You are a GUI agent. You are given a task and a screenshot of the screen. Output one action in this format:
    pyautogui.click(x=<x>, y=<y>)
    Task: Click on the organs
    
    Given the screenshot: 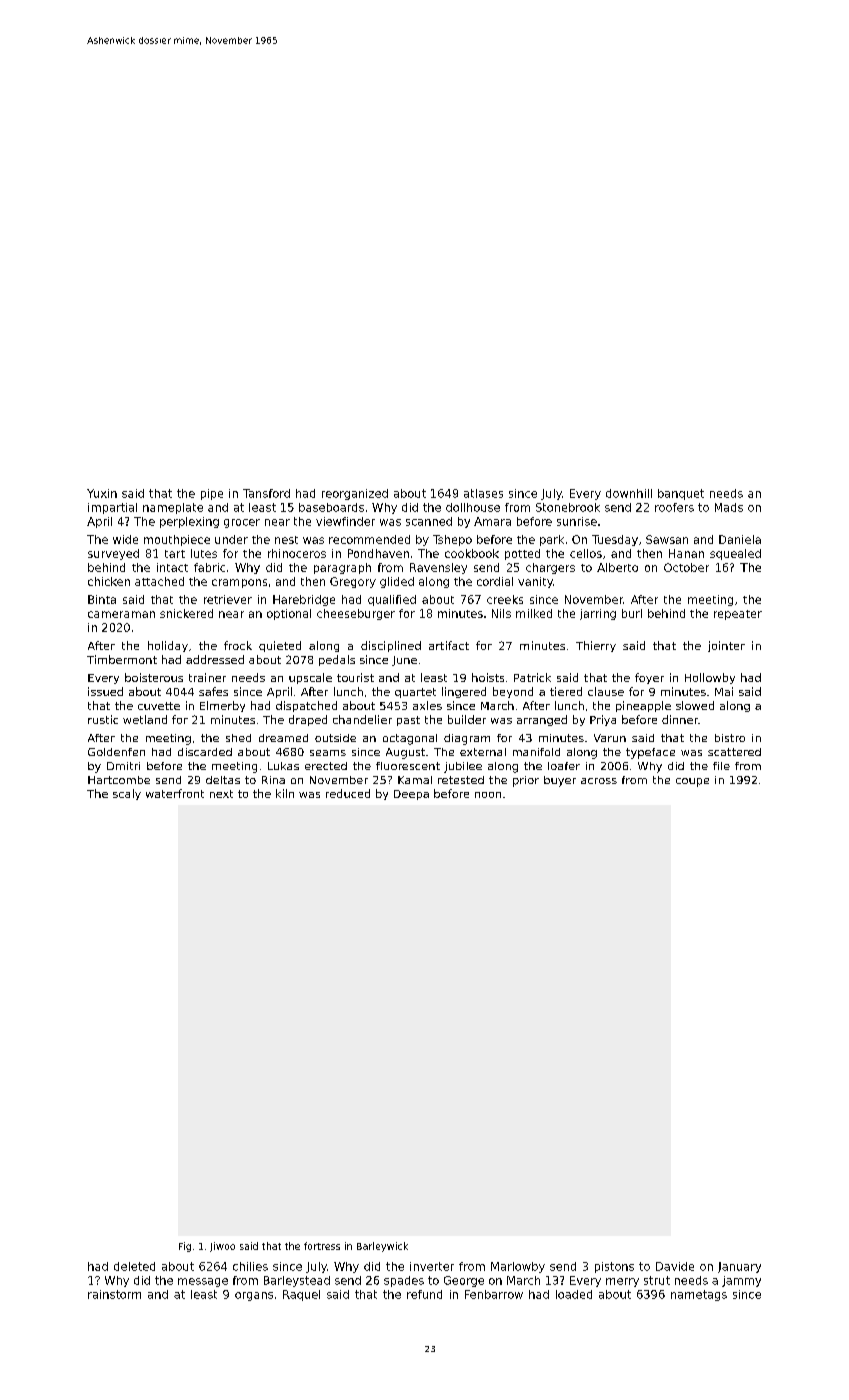 What is the action you would take?
    pyautogui.click(x=254, y=1296)
